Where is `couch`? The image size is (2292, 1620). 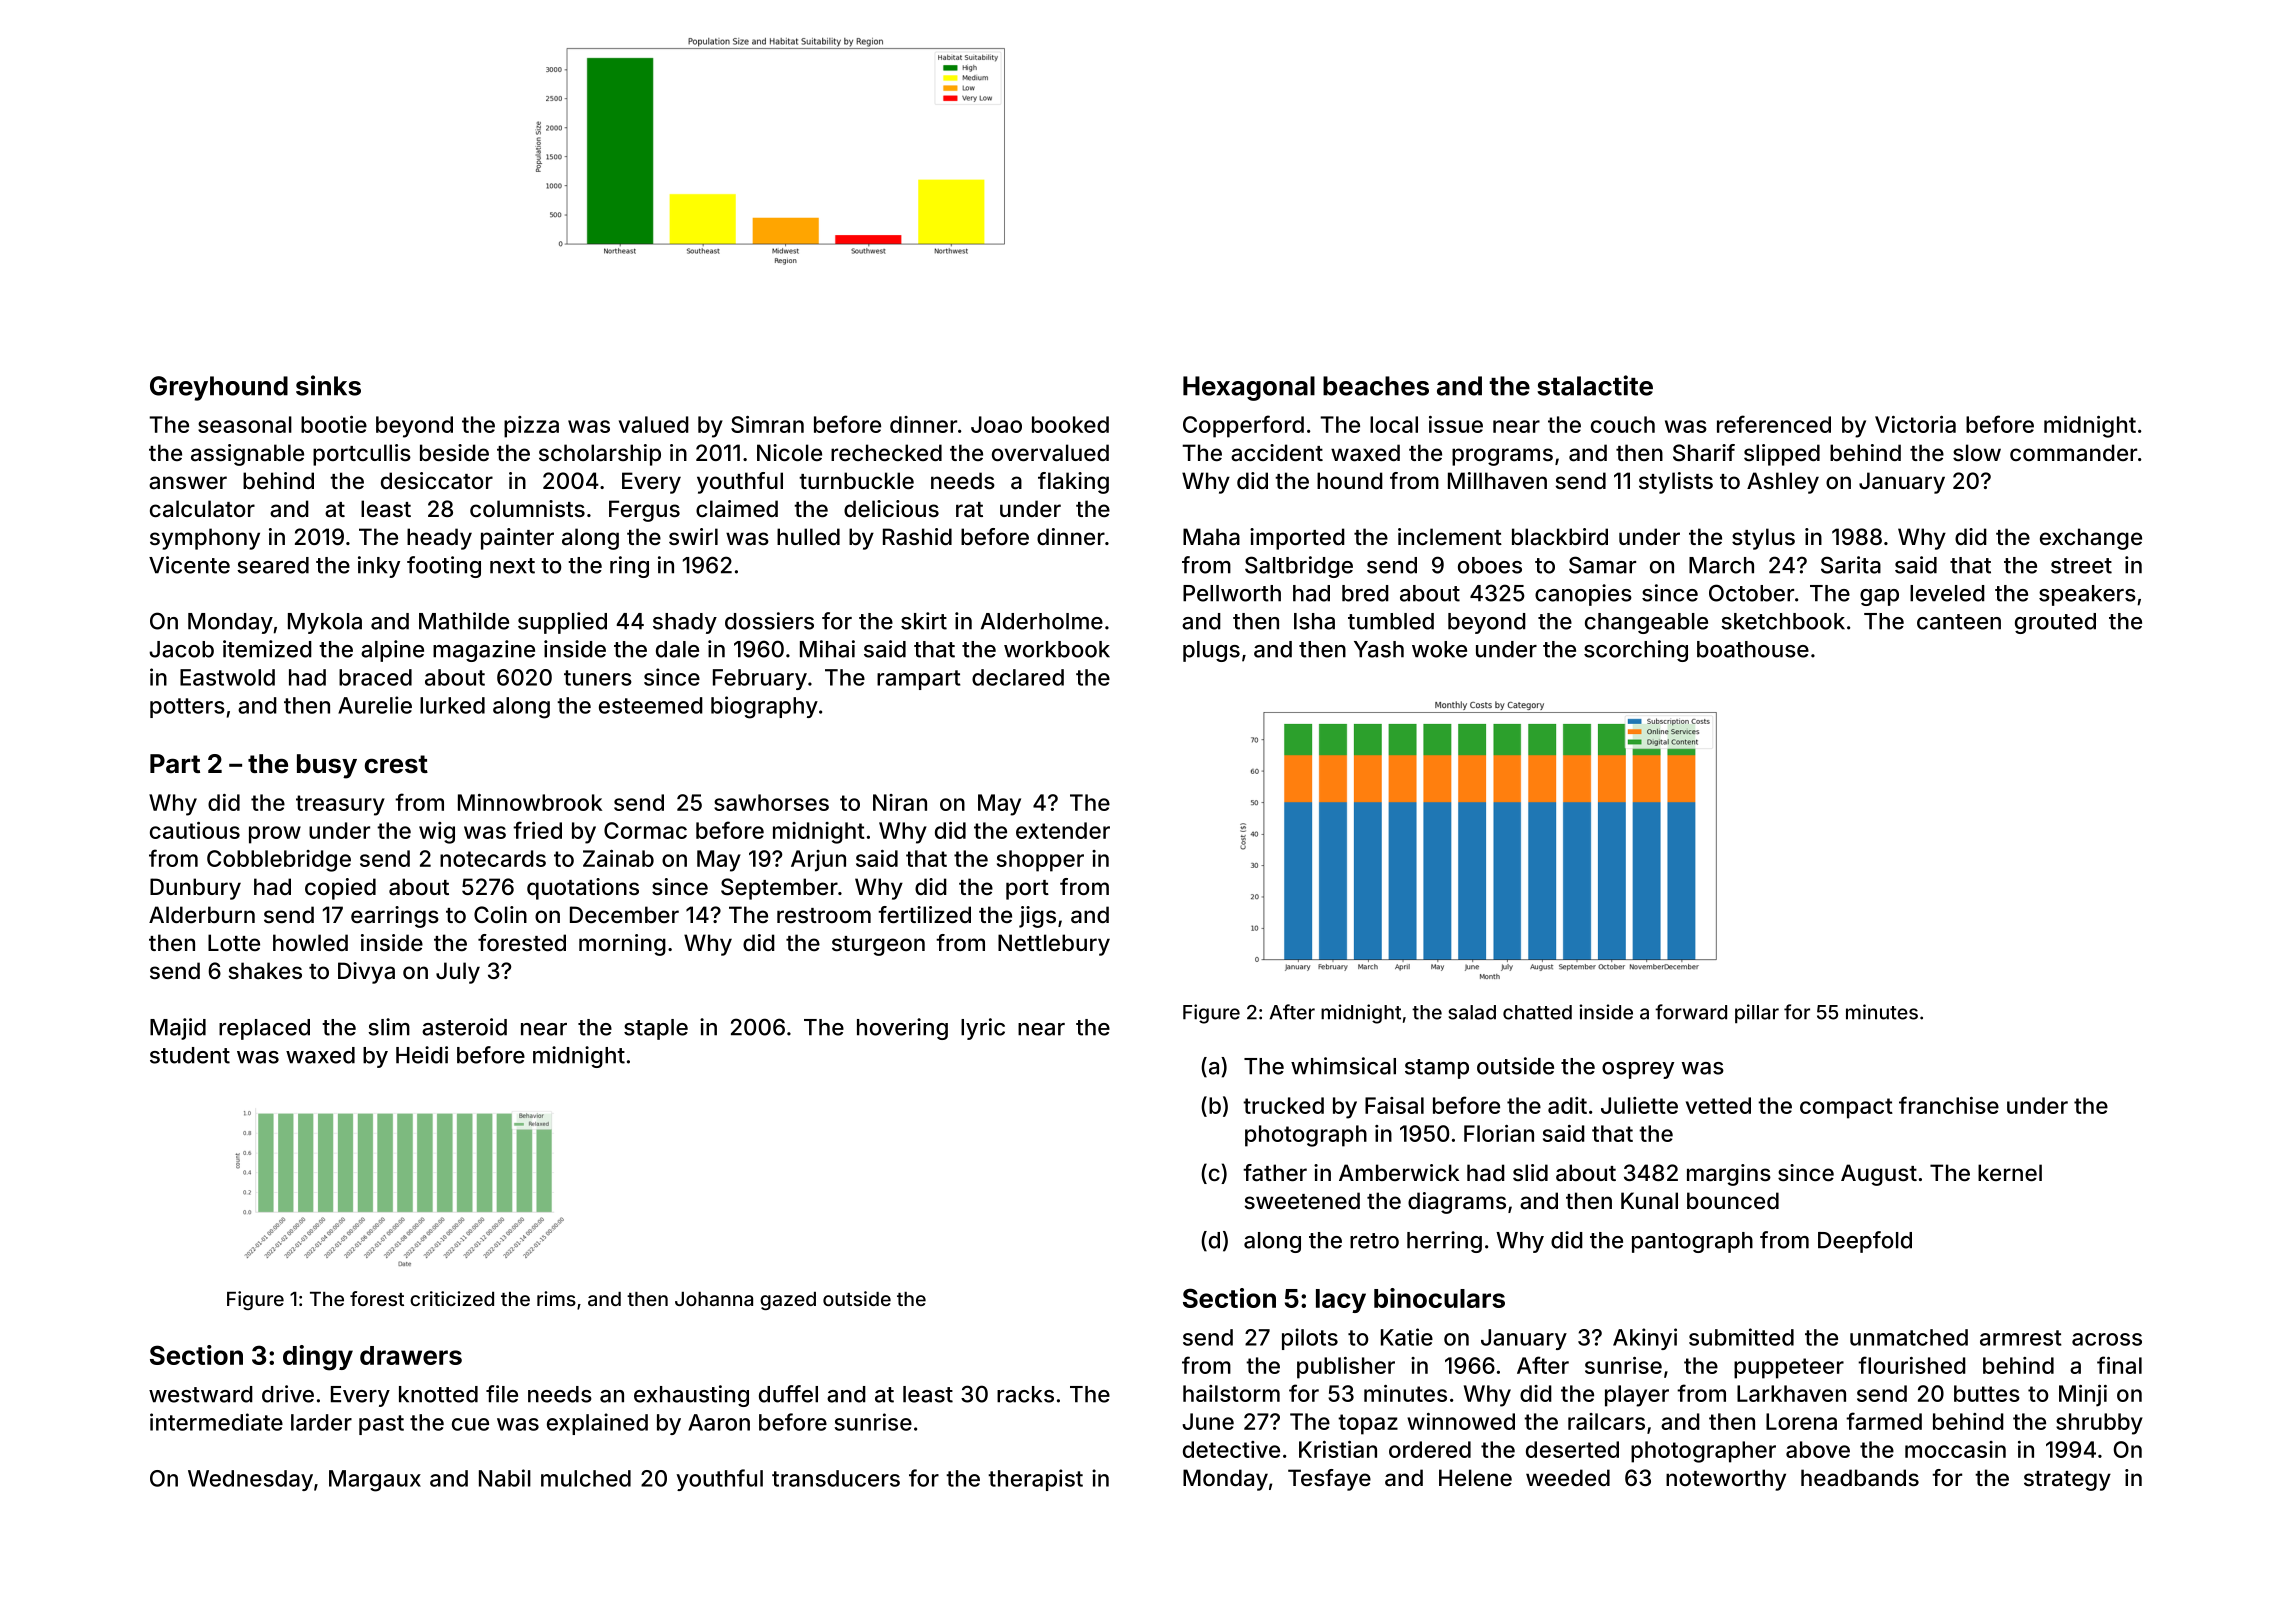
couch is located at coordinates (1623, 424).
